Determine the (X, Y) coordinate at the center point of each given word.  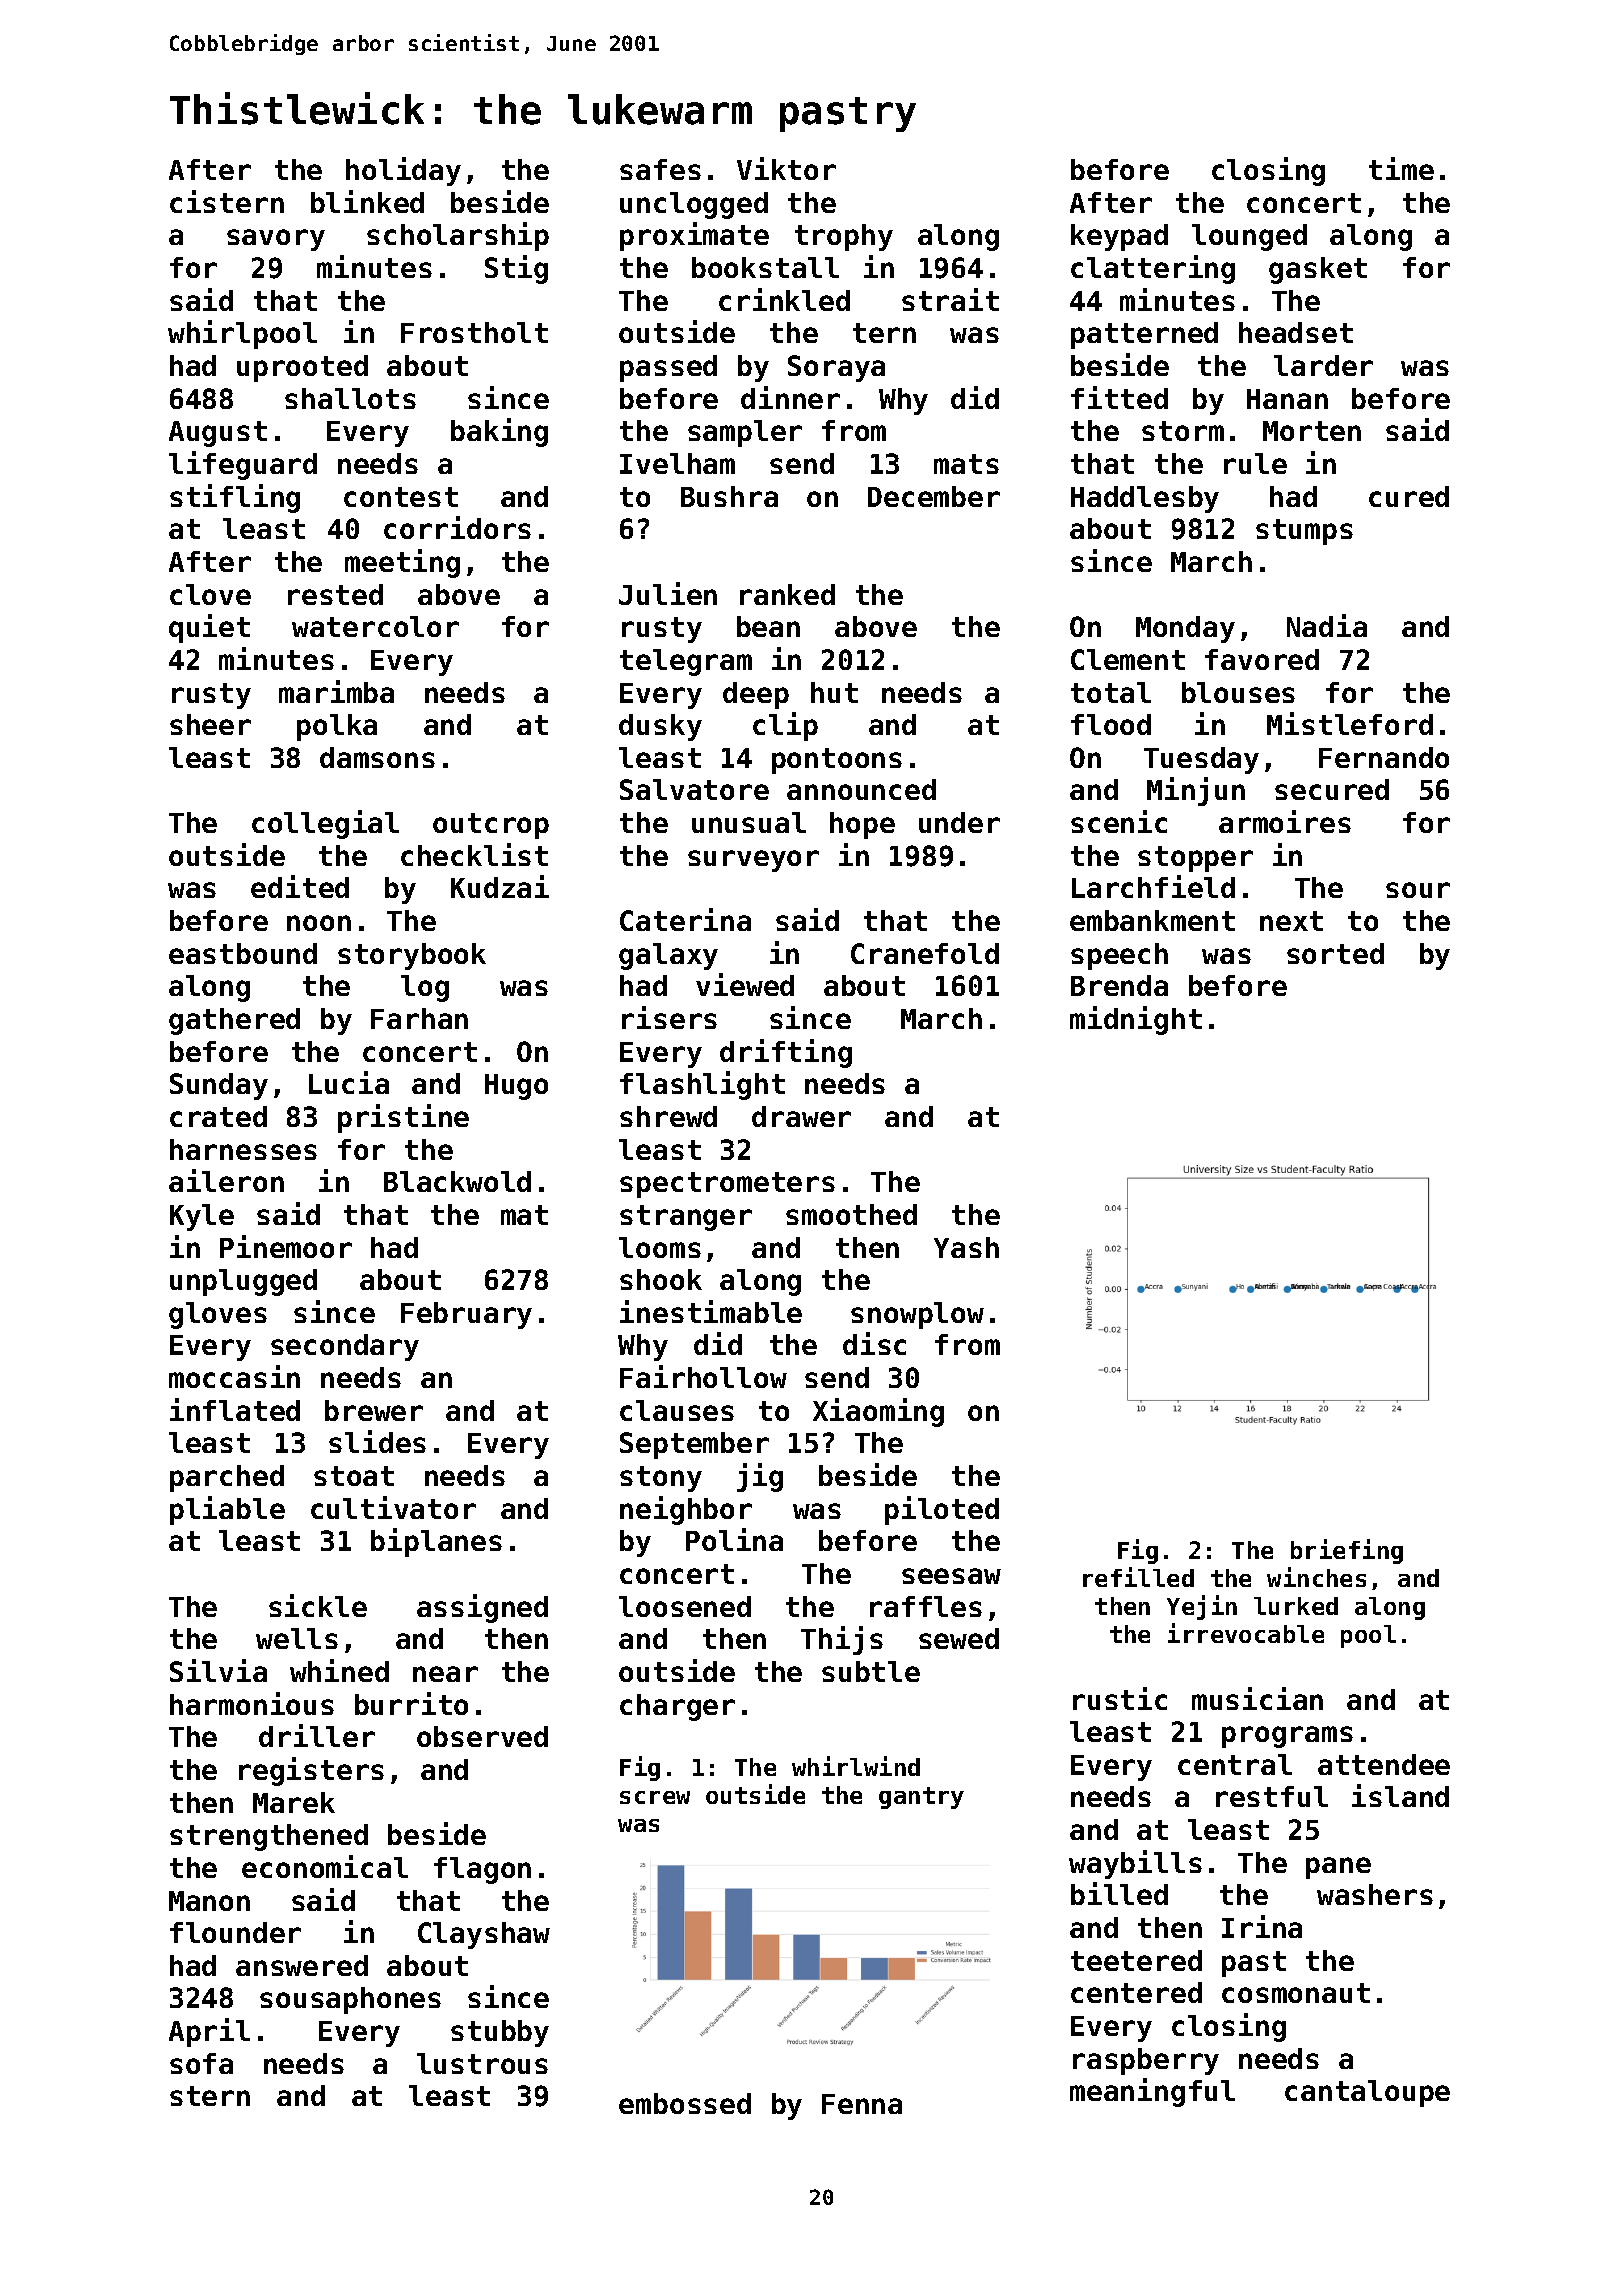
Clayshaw (484, 1935)
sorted (1335, 953)
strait (950, 299)
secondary (345, 1347)
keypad (1119, 237)
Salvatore (694, 789)
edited (300, 886)
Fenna (862, 2104)
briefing (1347, 1551)
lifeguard (243, 465)
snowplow (917, 1315)
